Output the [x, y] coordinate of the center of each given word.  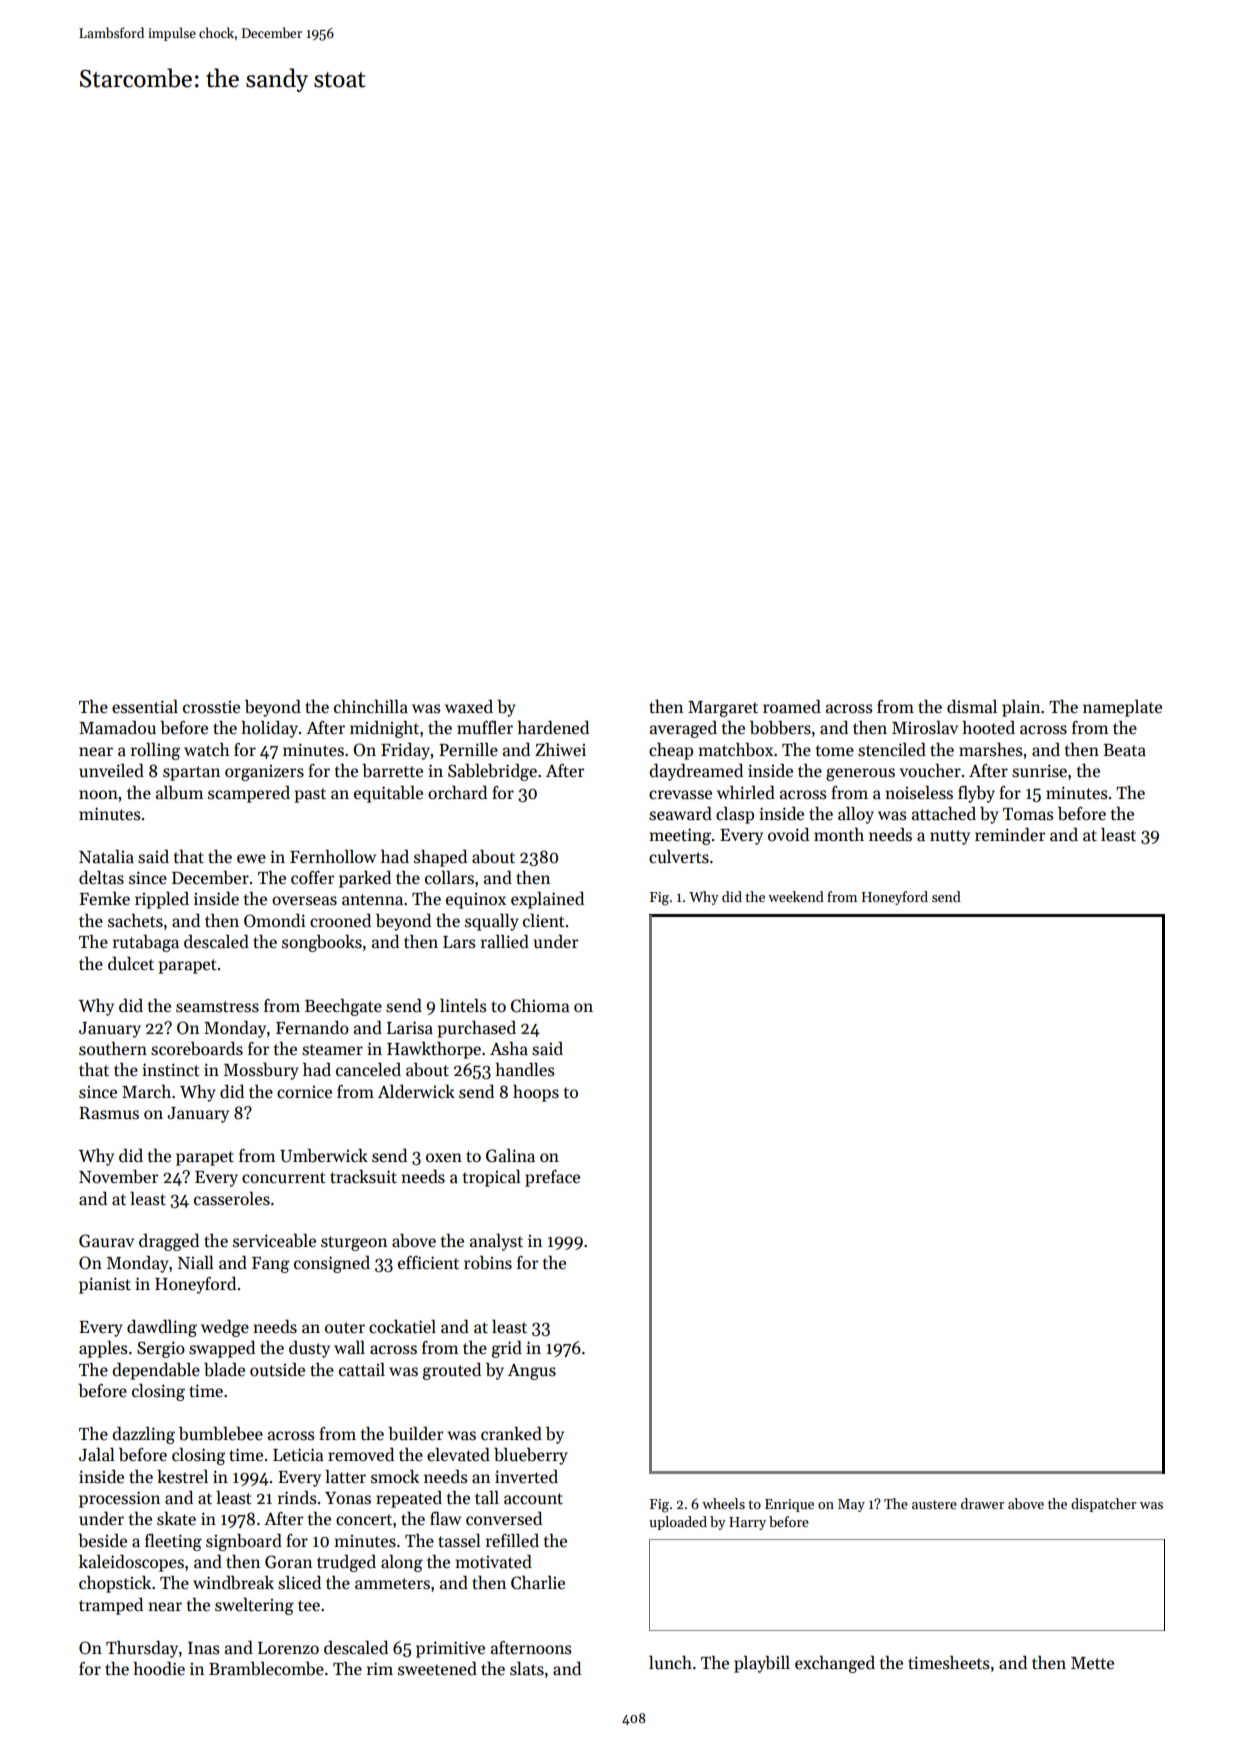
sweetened [437, 1669]
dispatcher [1103, 1505]
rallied [505, 942]
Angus [532, 1372]
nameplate [1122, 708]
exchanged [835, 1664]
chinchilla [371, 707]
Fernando [312, 1028]
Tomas [1028, 814]
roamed [792, 707]
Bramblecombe [266, 1669]
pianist [105, 1285]
